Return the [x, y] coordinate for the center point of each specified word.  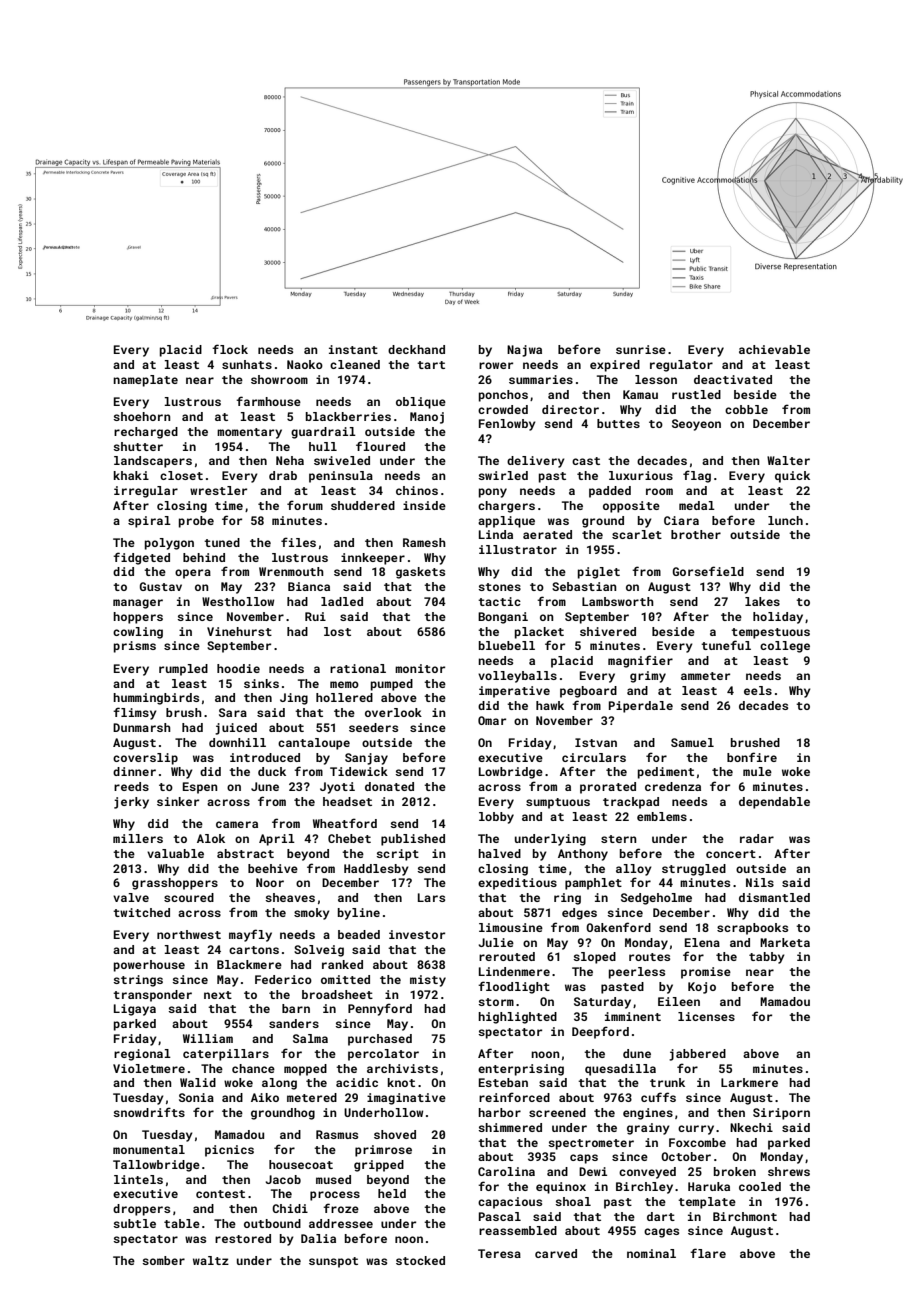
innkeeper [373, 559]
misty [428, 981]
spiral [149, 522]
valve [131, 897]
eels [758, 690]
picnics [229, 1151]
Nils [760, 882]
